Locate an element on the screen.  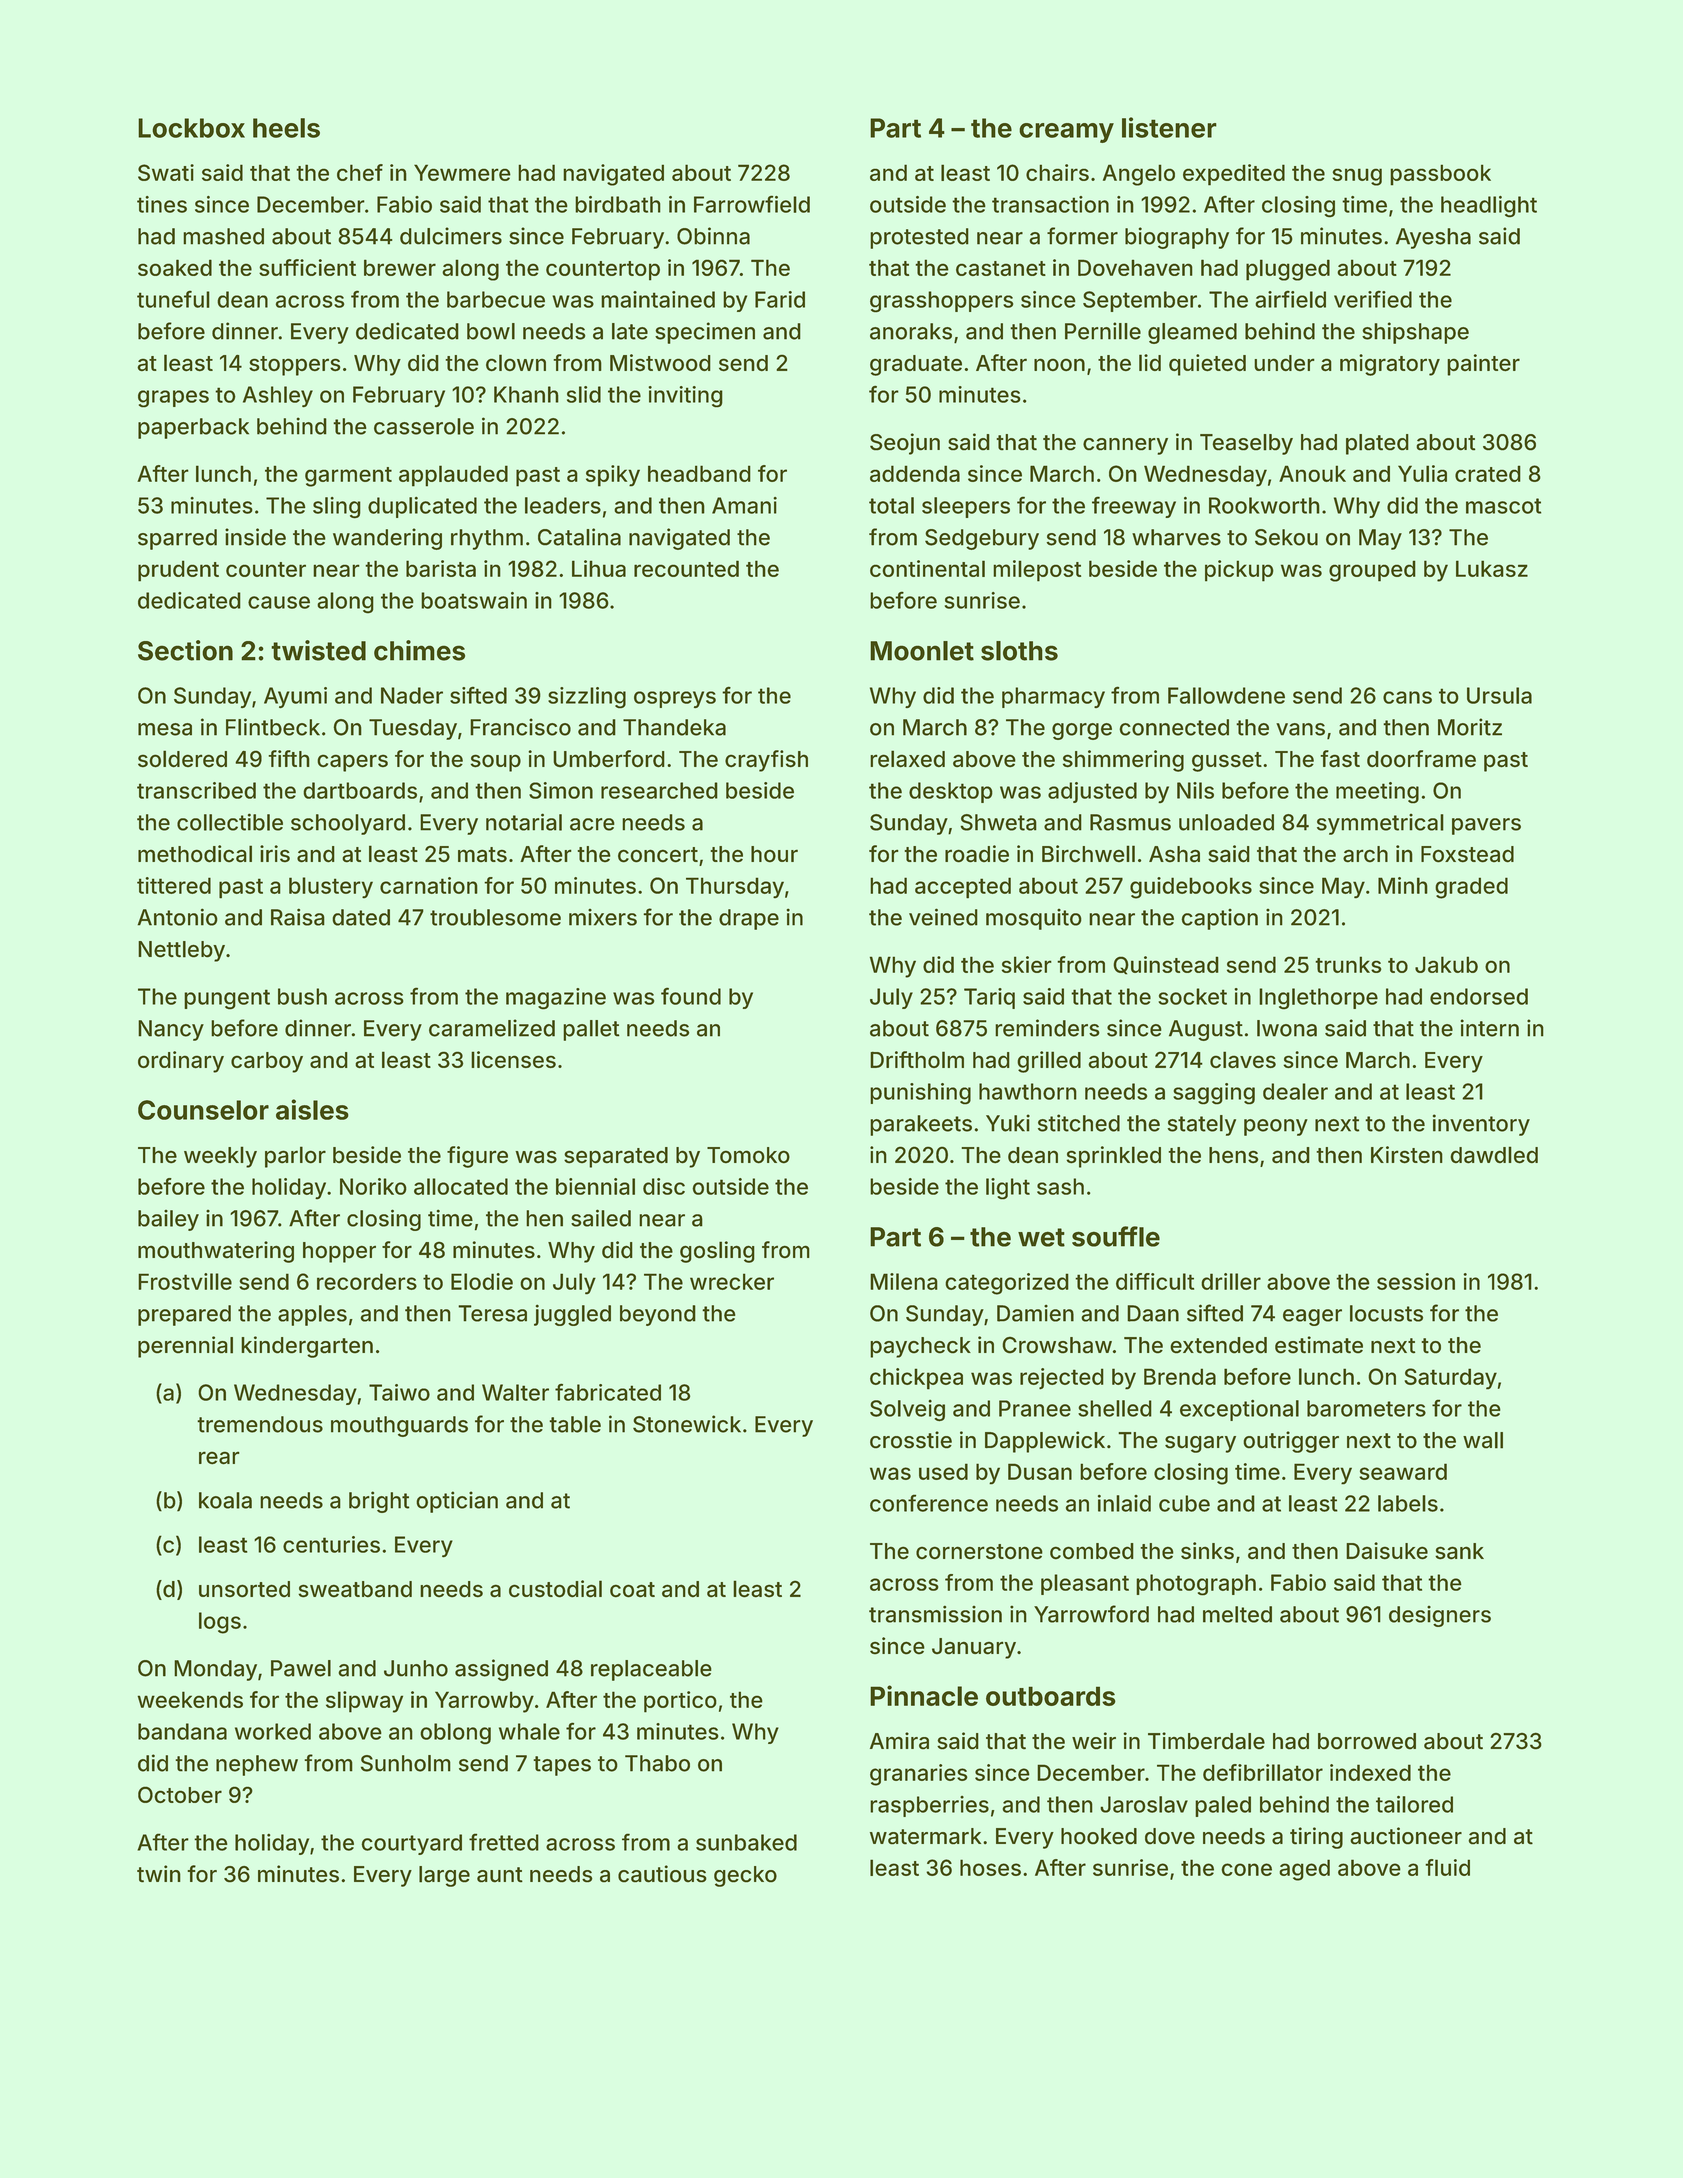
gecko is located at coordinates (745, 1876).
